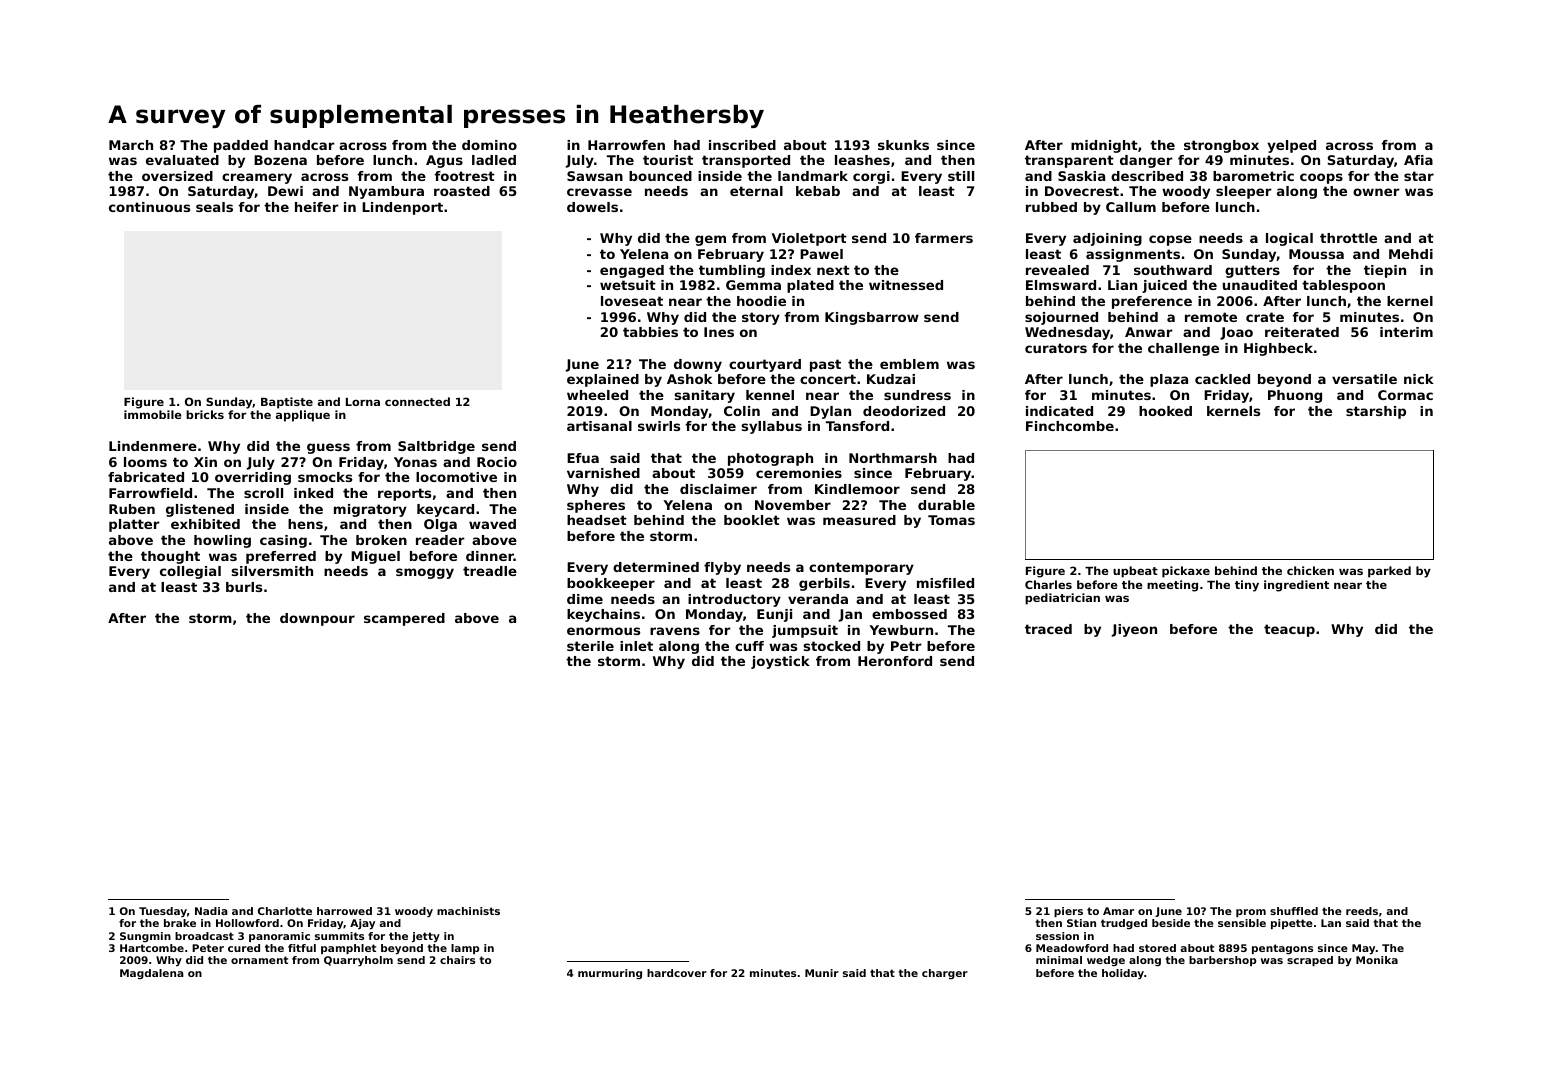 Image resolution: width=1542 pixels, height=1090 pixels. Describe the element at coordinates (304, 145) in the page. I see `handcar` at that location.
